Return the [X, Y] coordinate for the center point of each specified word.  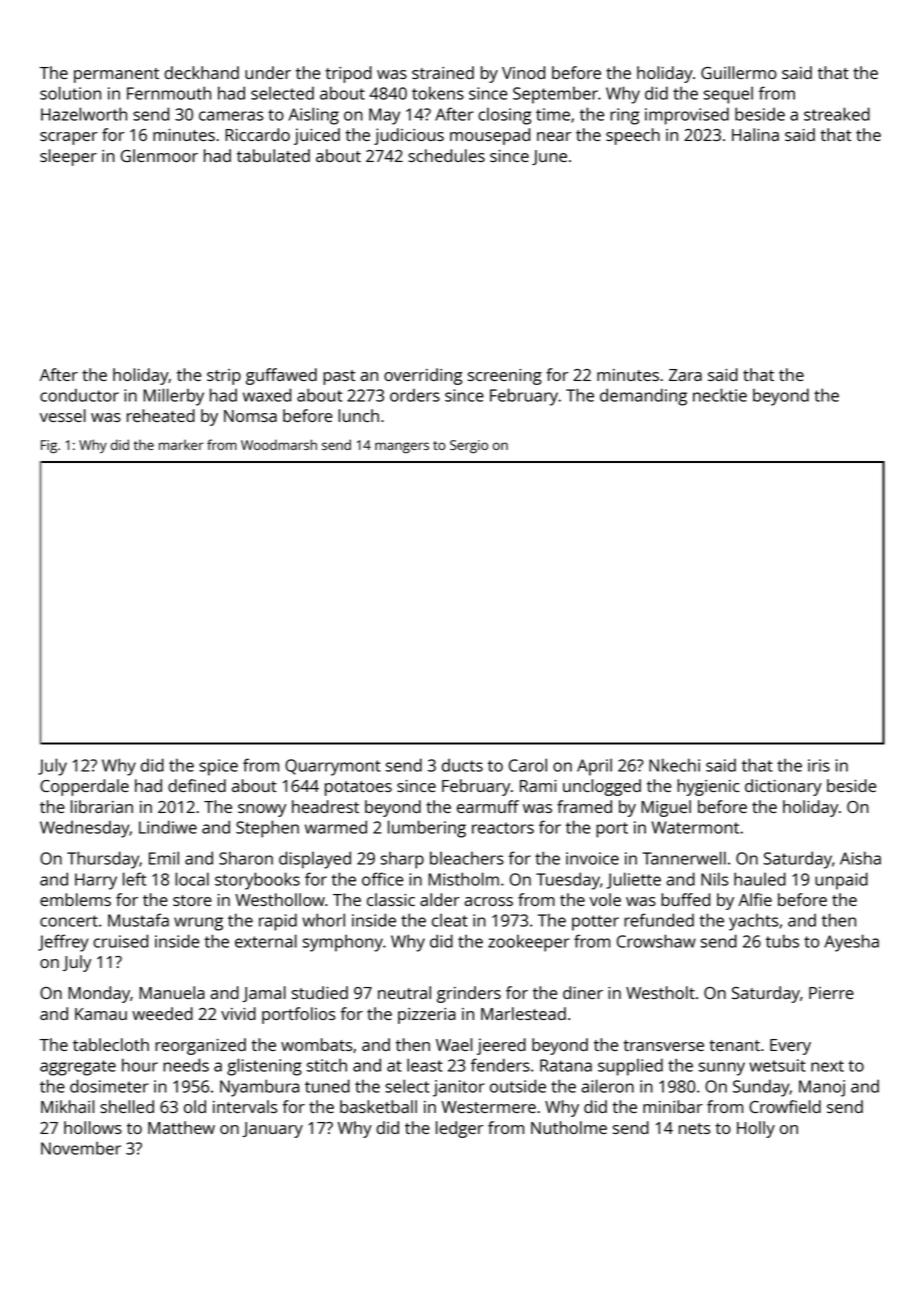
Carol [528, 765]
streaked [837, 114]
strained [443, 72]
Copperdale [84, 787]
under [268, 72]
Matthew [181, 1127]
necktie [720, 395]
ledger [459, 1129]
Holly [756, 1129]
